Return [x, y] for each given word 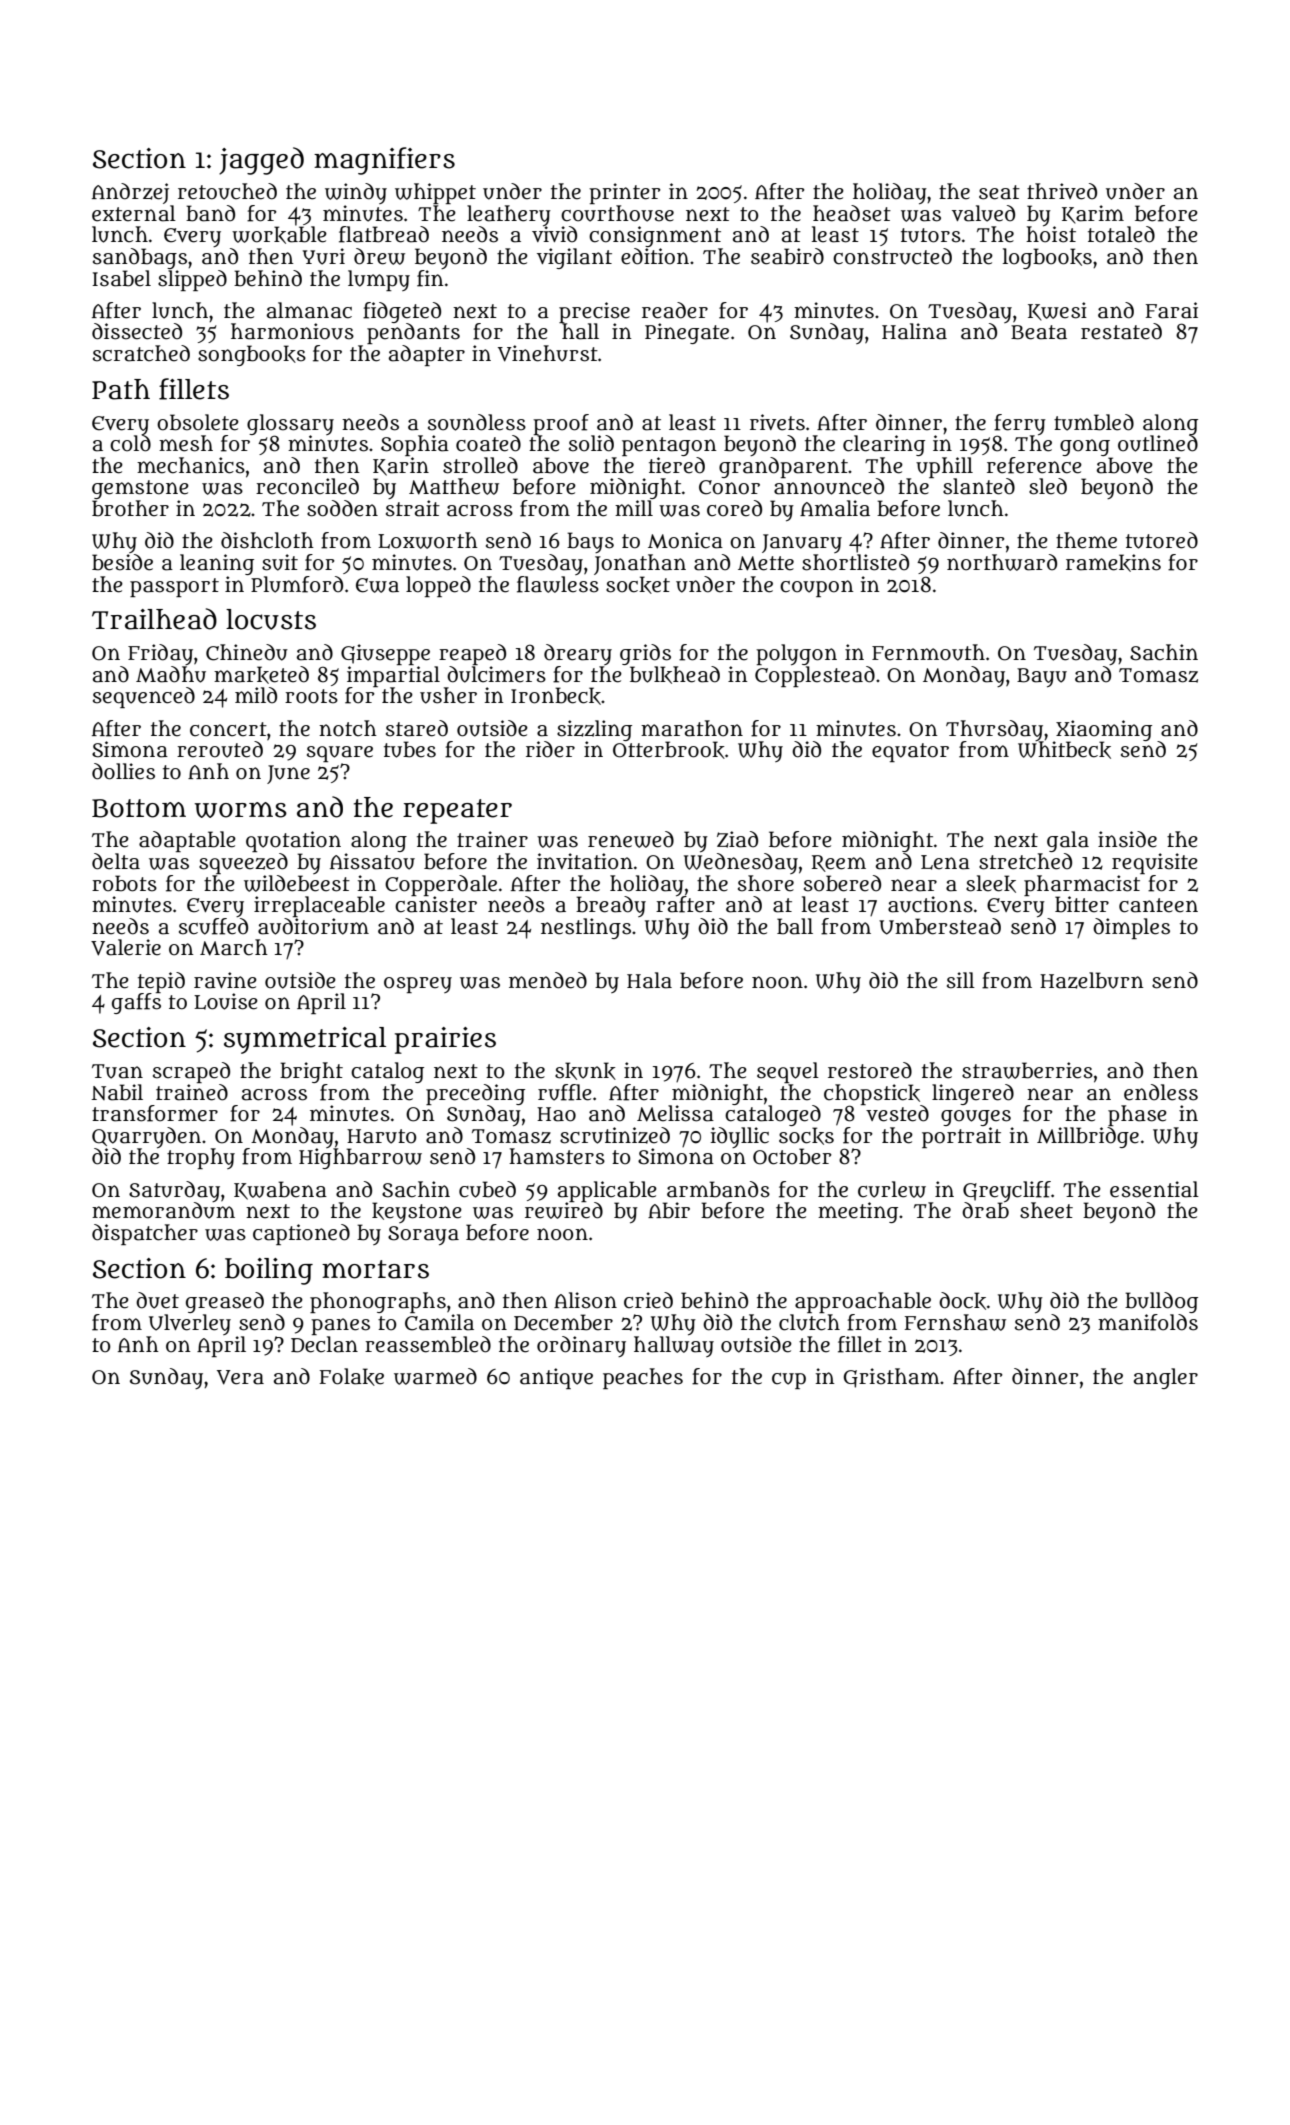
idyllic [740, 1137]
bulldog [1161, 1302]
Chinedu [247, 652]
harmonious [292, 331]
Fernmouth [928, 652]
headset [852, 213]
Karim [1093, 214]
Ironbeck [556, 696]
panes [340, 1326]
